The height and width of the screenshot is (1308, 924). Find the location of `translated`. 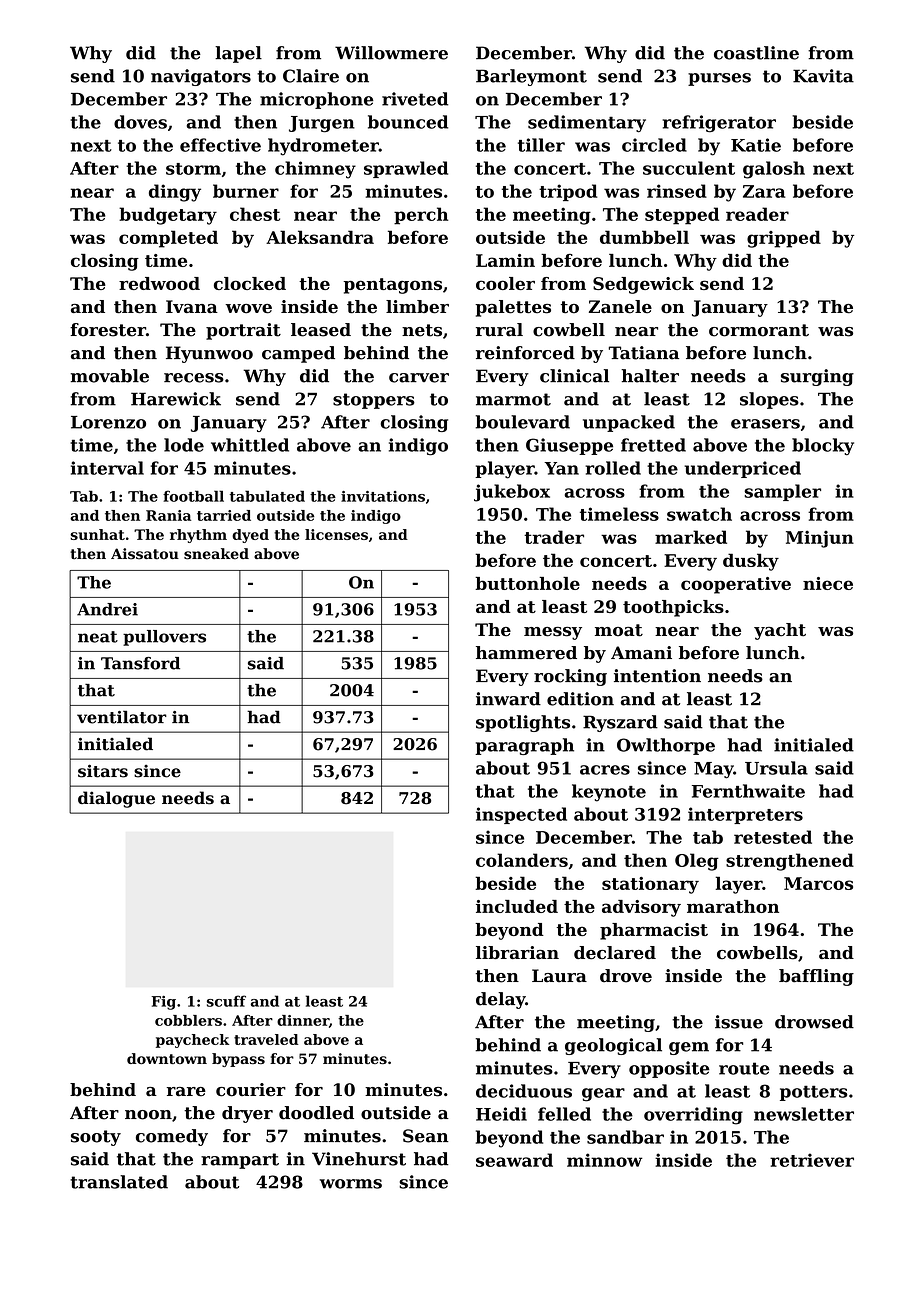

translated is located at coordinates (119, 1182).
